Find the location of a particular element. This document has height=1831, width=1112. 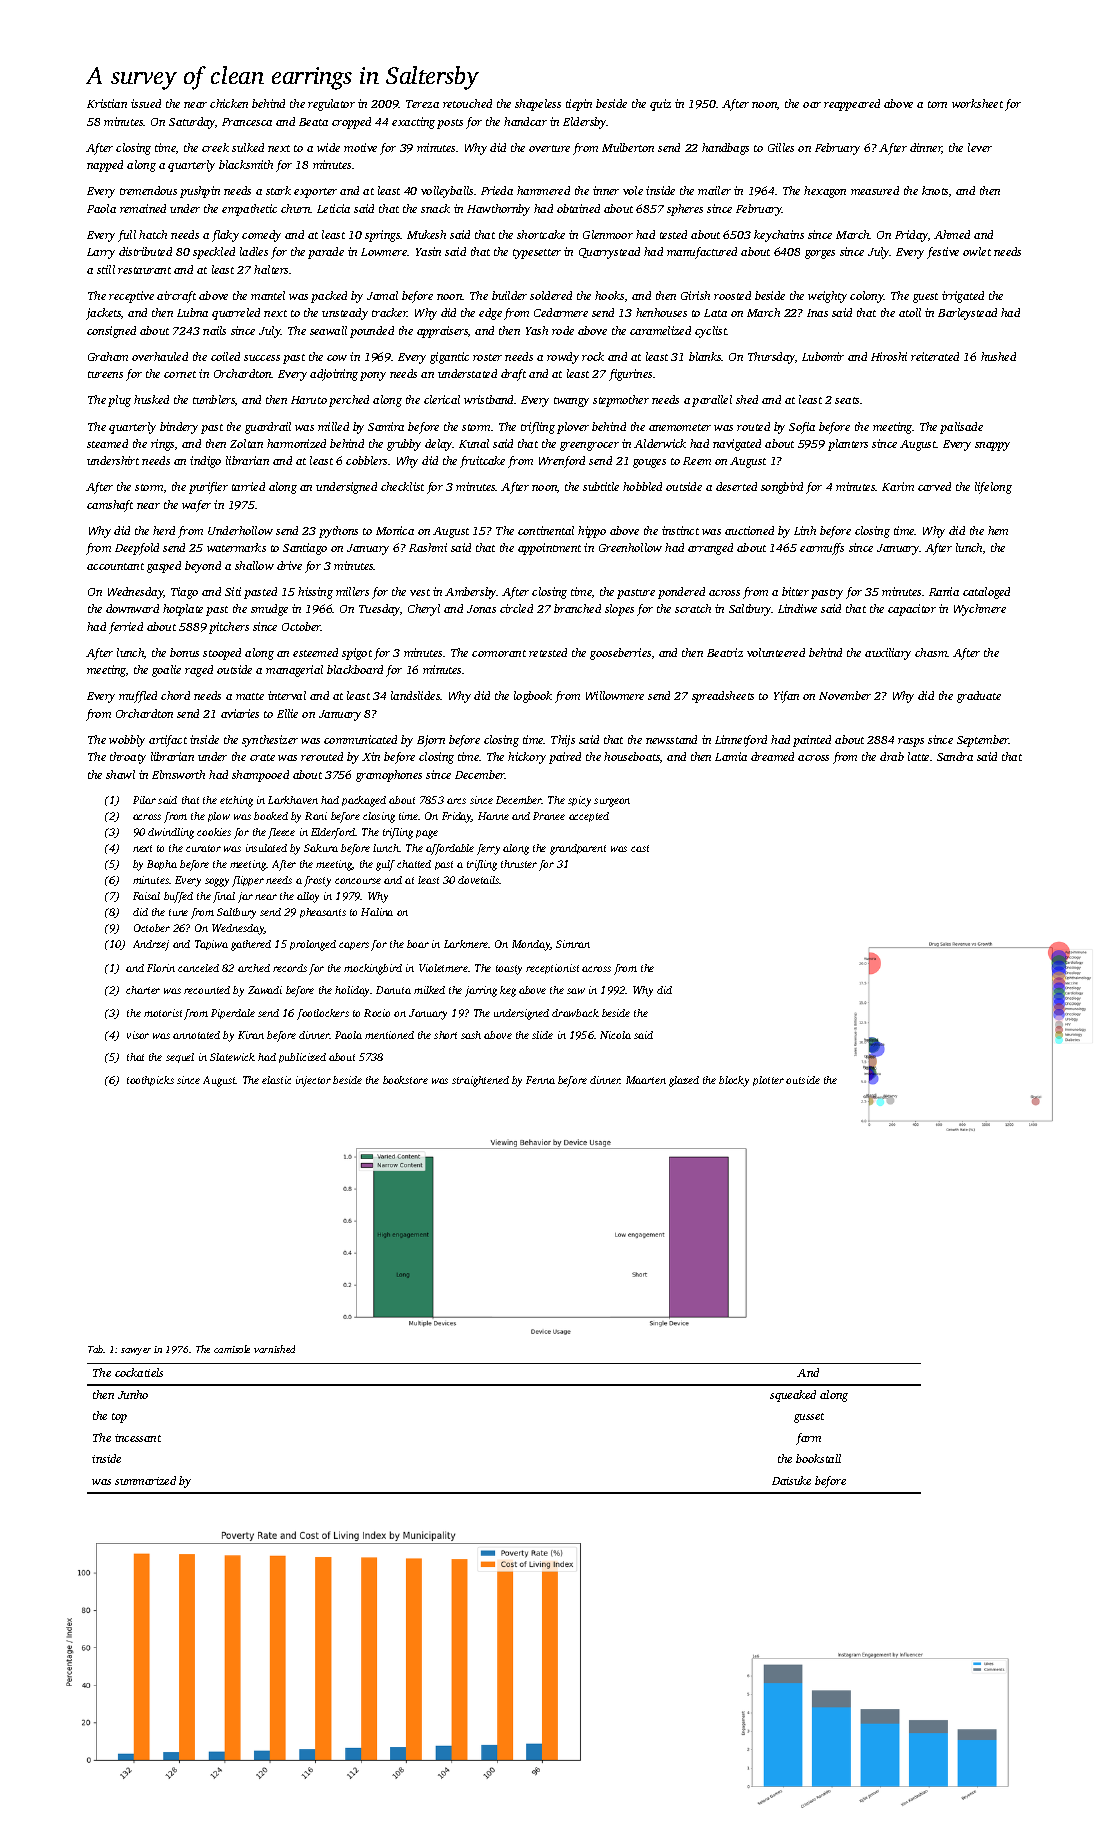

remained is located at coordinates (143, 208).
